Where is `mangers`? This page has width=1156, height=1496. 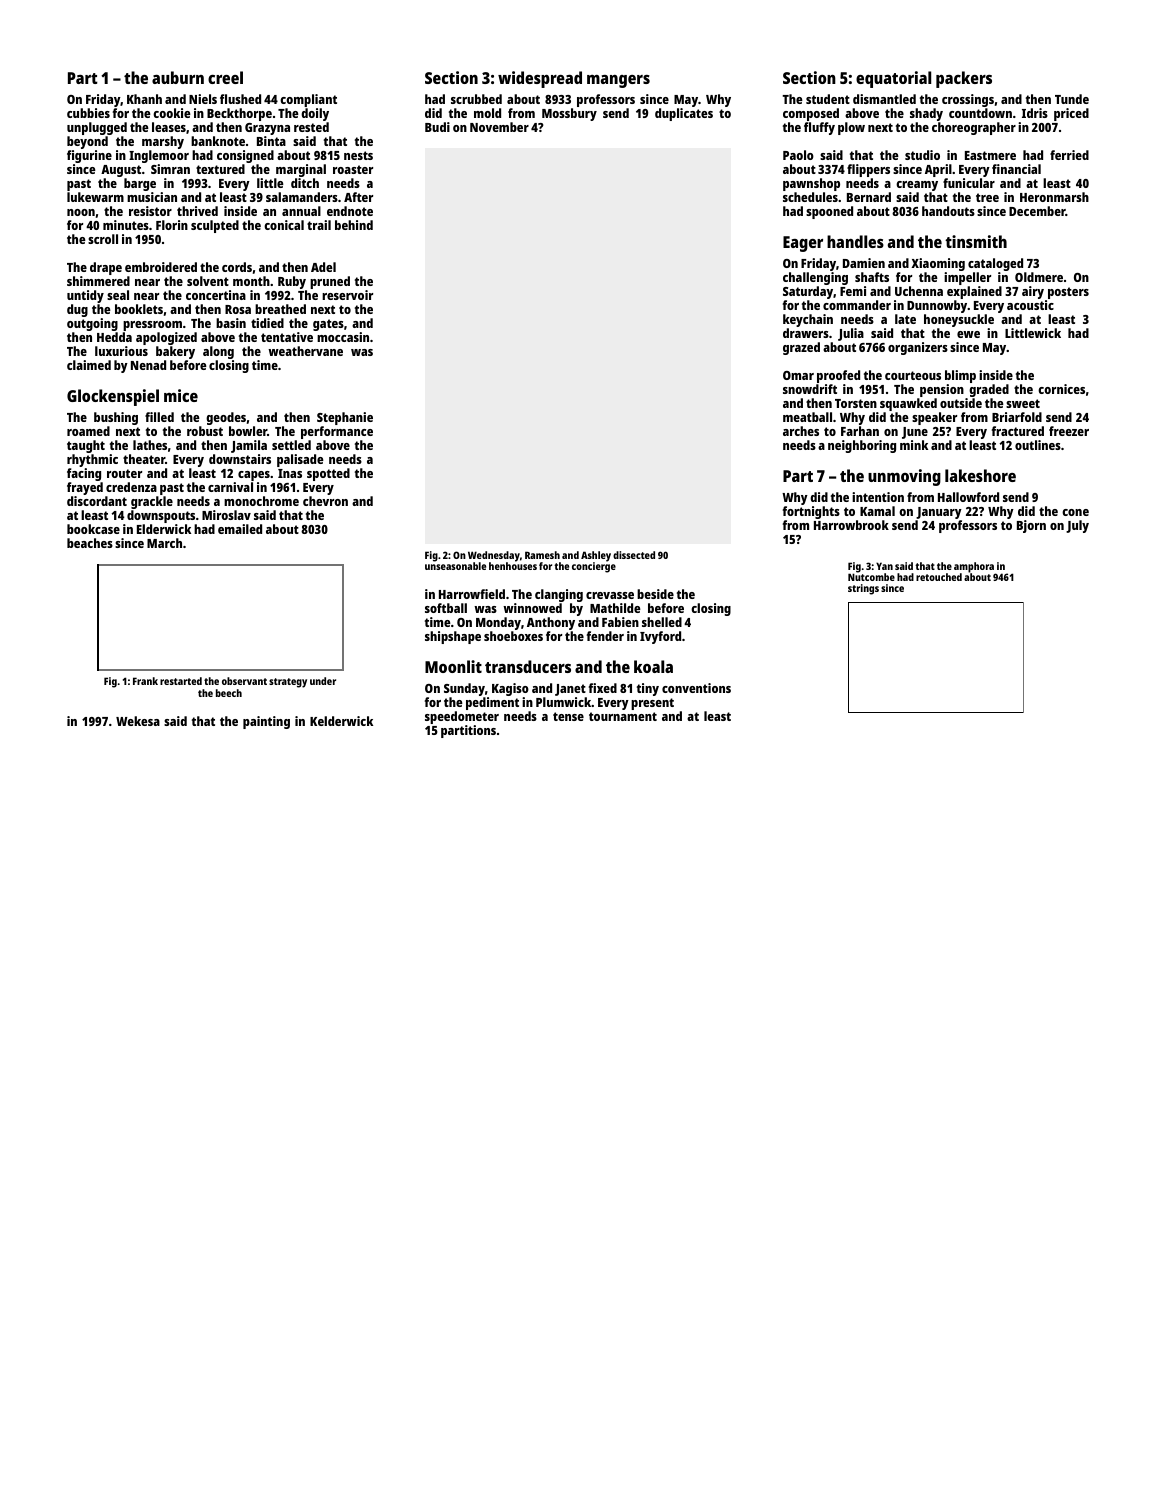
mangers is located at coordinates (618, 81).
